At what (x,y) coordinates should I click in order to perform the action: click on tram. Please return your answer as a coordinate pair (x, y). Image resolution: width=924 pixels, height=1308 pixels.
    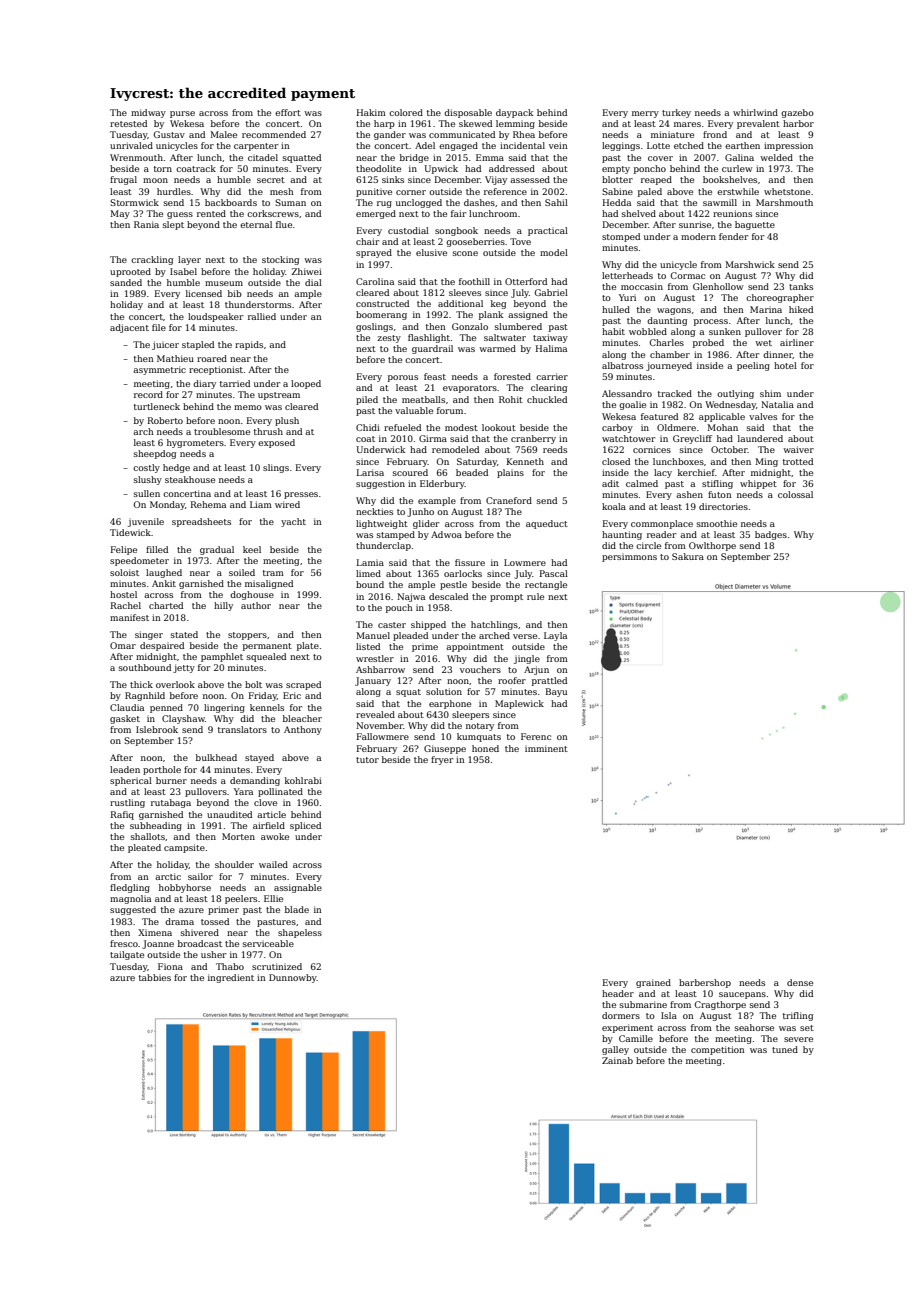
    Looking at the image, I should click on (273, 573).
